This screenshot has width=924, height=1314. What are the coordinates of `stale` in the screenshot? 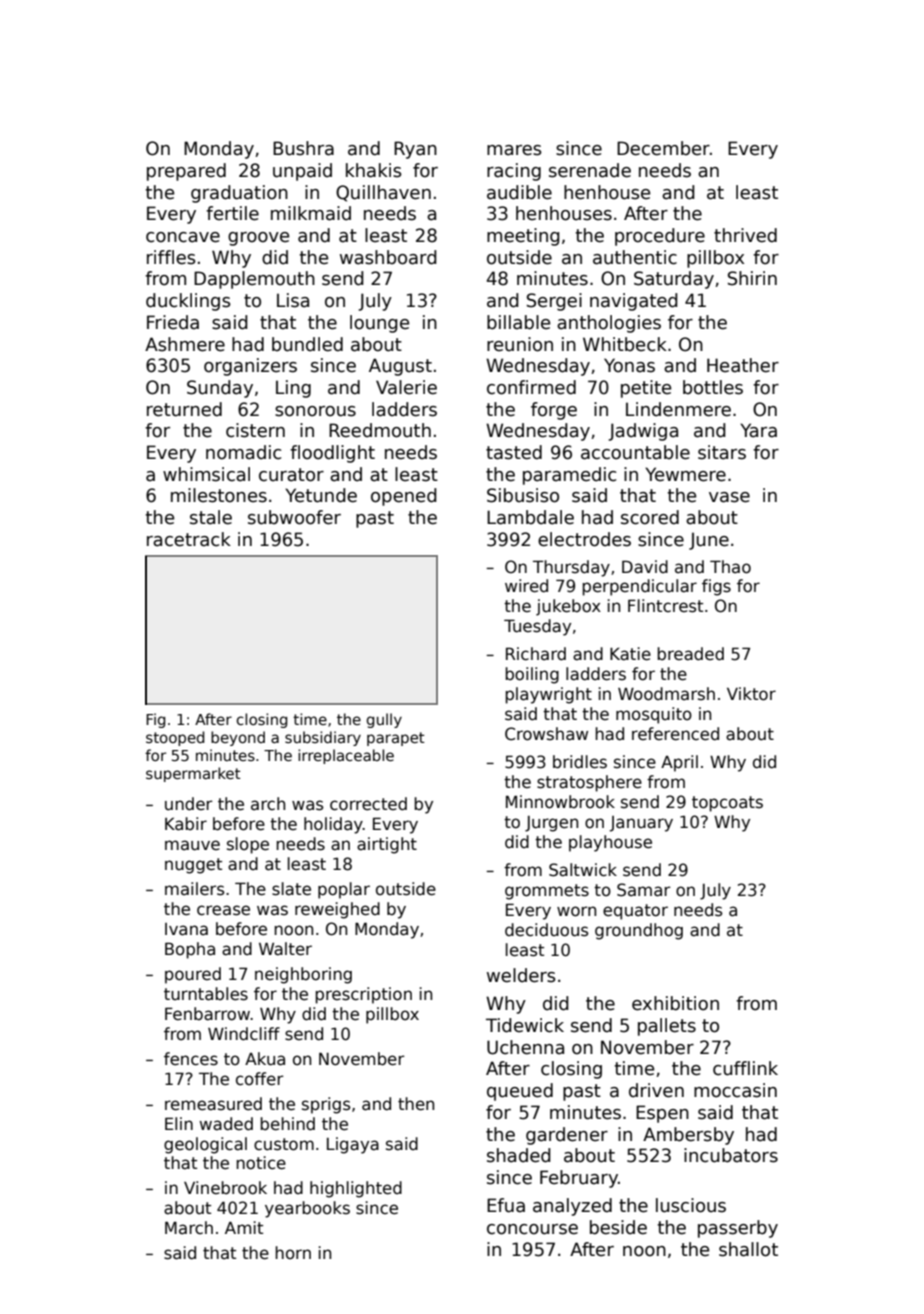 It's located at (211, 517).
